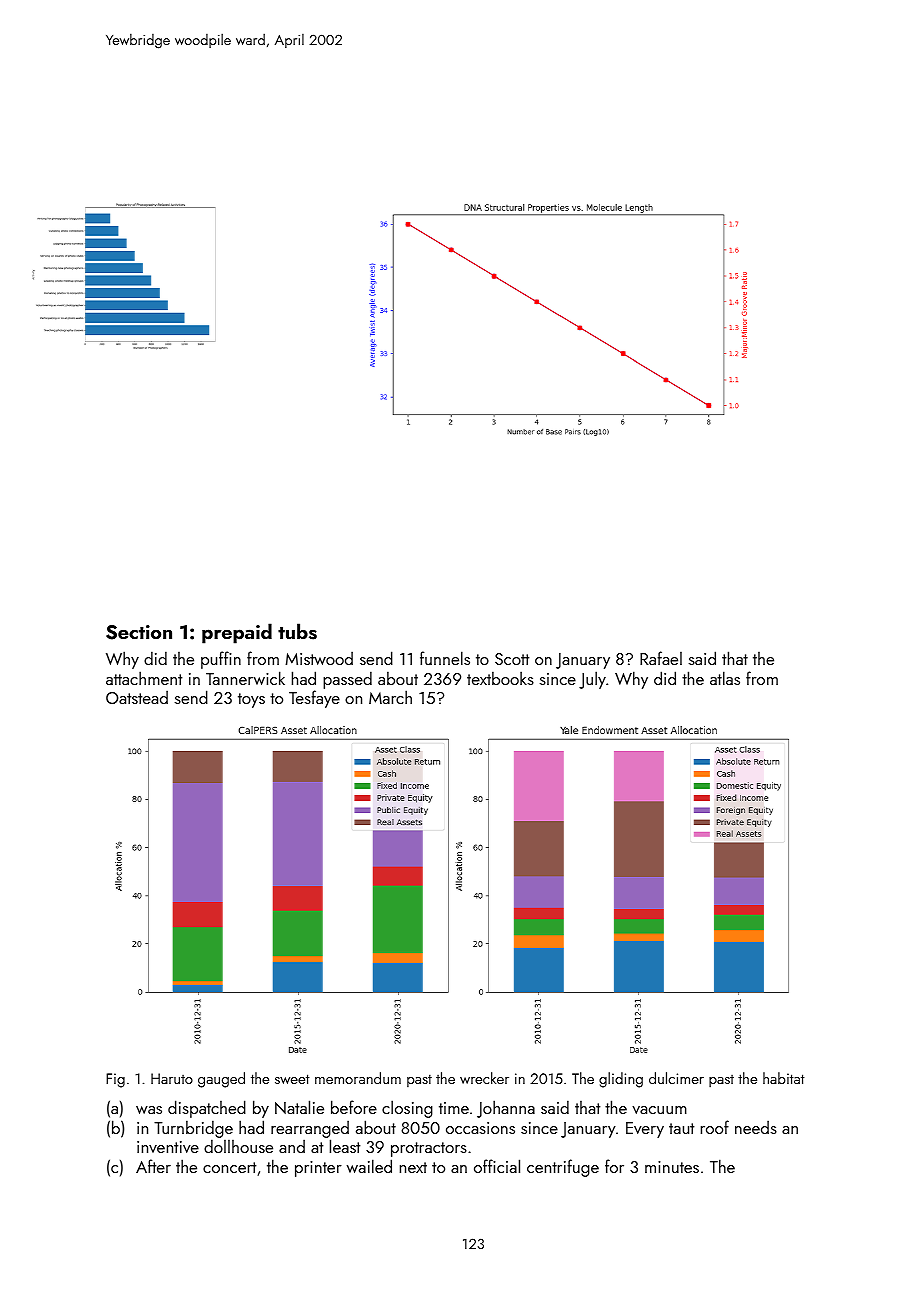 This document has height=1308, width=924. Describe the element at coordinates (784, 1078) in the document. I see `habitat` at that location.
